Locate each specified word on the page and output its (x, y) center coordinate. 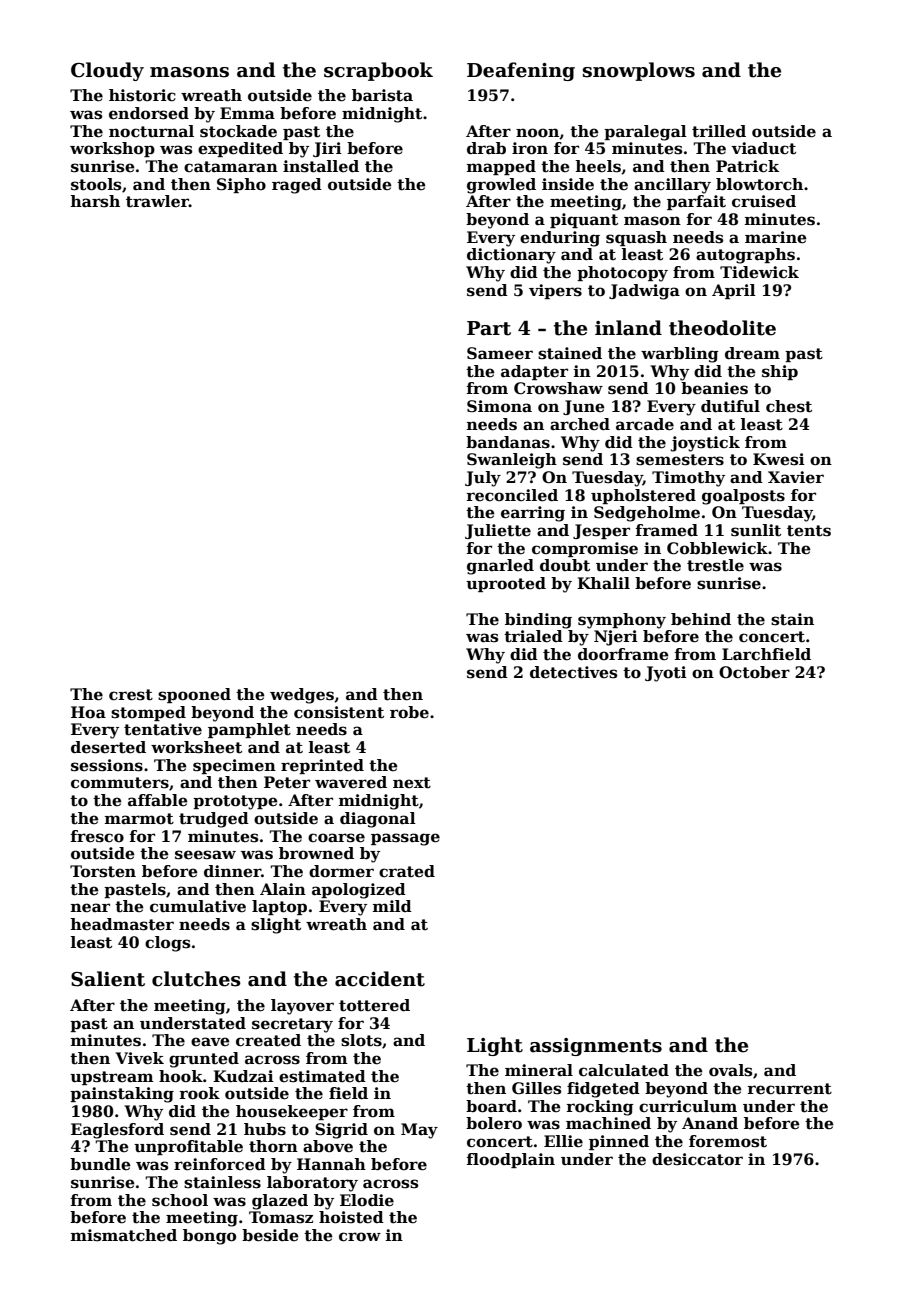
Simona (499, 406)
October (754, 672)
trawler (157, 201)
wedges (302, 696)
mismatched (124, 1235)
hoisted (351, 1217)
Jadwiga (644, 292)
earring (533, 514)
